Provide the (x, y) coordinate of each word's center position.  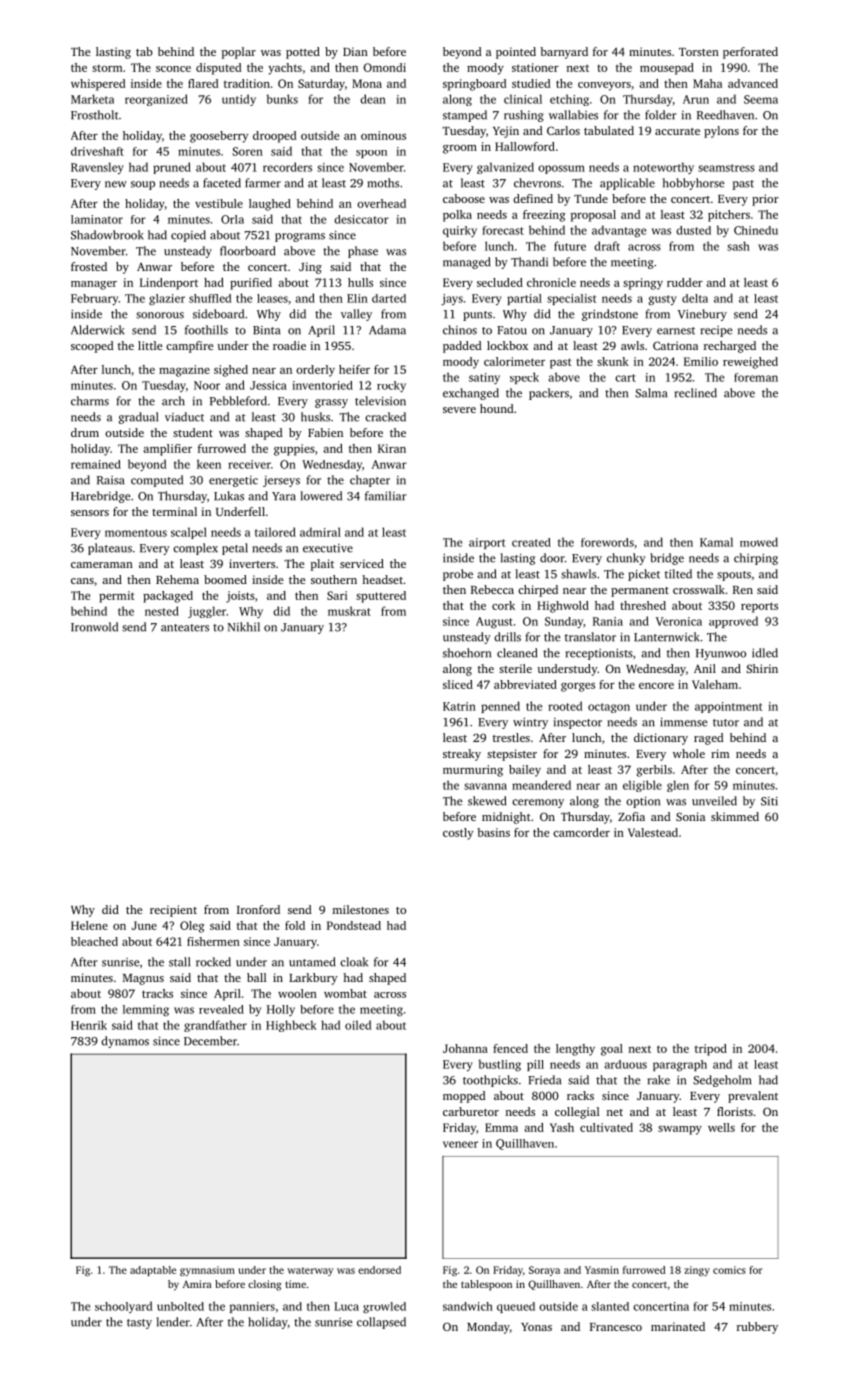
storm (107, 68)
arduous (626, 1064)
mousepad (667, 69)
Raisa (110, 480)
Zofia (631, 816)
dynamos (125, 1042)
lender (173, 1322)
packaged (168, 597)
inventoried (322, 385)
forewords (607, 542)
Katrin (459, 706)
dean (373, 99)
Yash (562, 1127)
